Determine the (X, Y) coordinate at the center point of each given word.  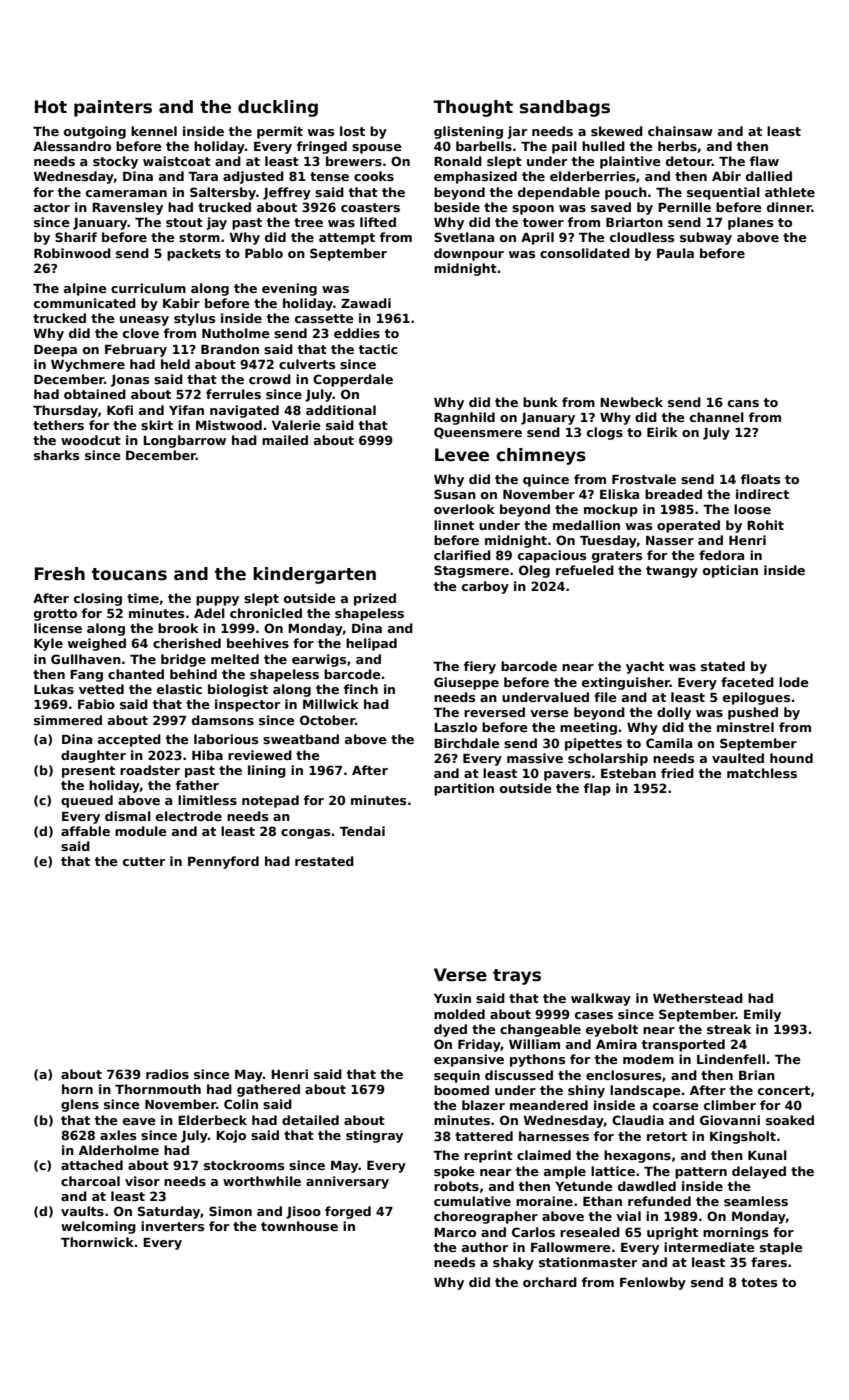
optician (730, 571)
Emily (762, 1015)
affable (85, 831)
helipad (371, 644)
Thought (473, 108)
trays (517, 977)
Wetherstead (698, 998)
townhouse (299, 1226)
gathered (268, 1090)
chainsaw (680, 131)
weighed (97, 644)
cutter (144, 861)
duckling (278, 108)
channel (717, 417)
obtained (95, 394)
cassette (324, 318)
